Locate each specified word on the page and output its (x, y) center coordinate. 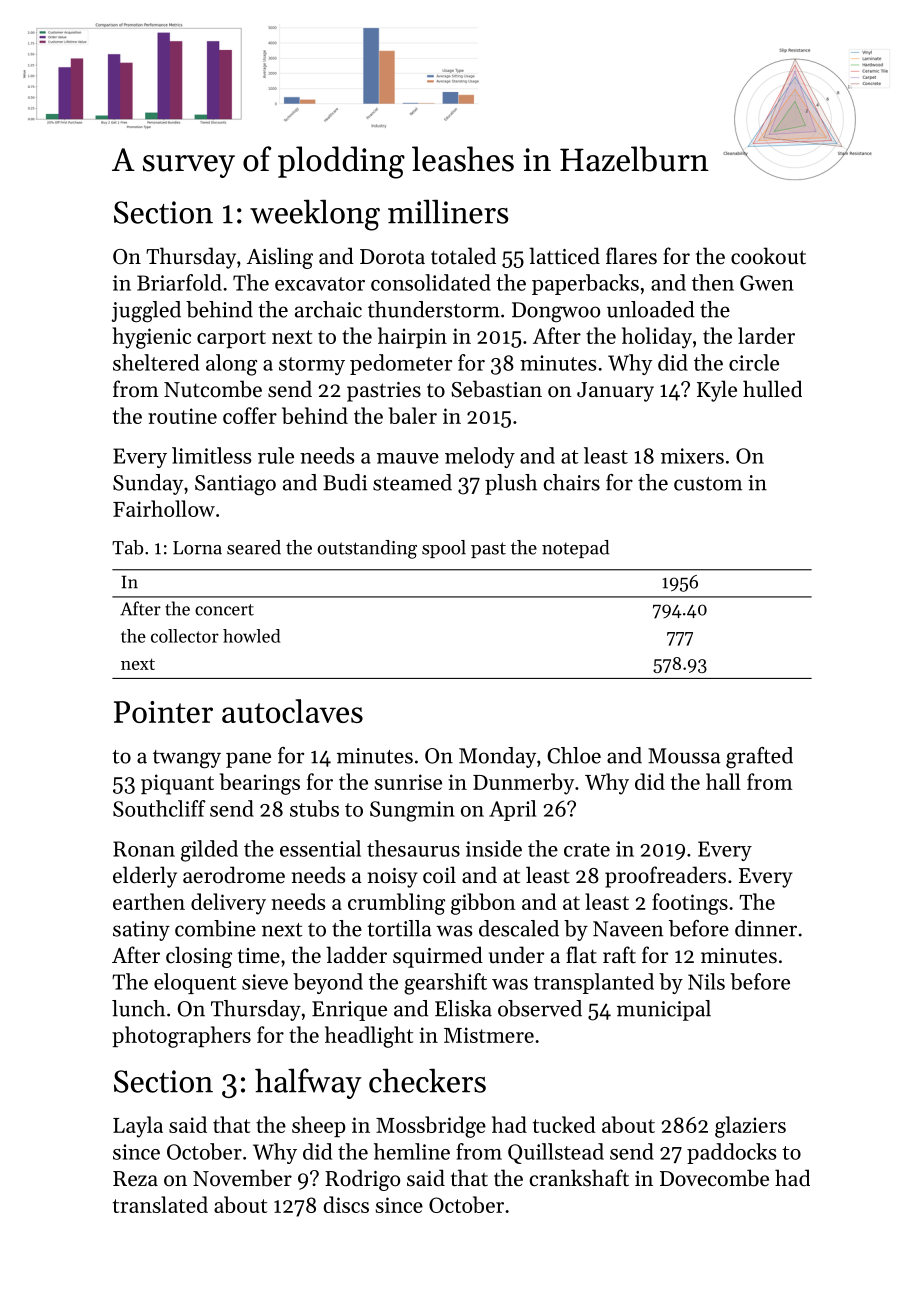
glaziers (750, 1127)
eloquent (195, 983)
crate (587, 850)
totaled (463, 256)
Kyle (717, 391)
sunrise (408, 782)
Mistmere (489, 1035)
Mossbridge (431, 1127)
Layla (138, 1127)
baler (413, 415)
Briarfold (179, 282)
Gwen (767, 283)
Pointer (163, 712)
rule (276, 455)
